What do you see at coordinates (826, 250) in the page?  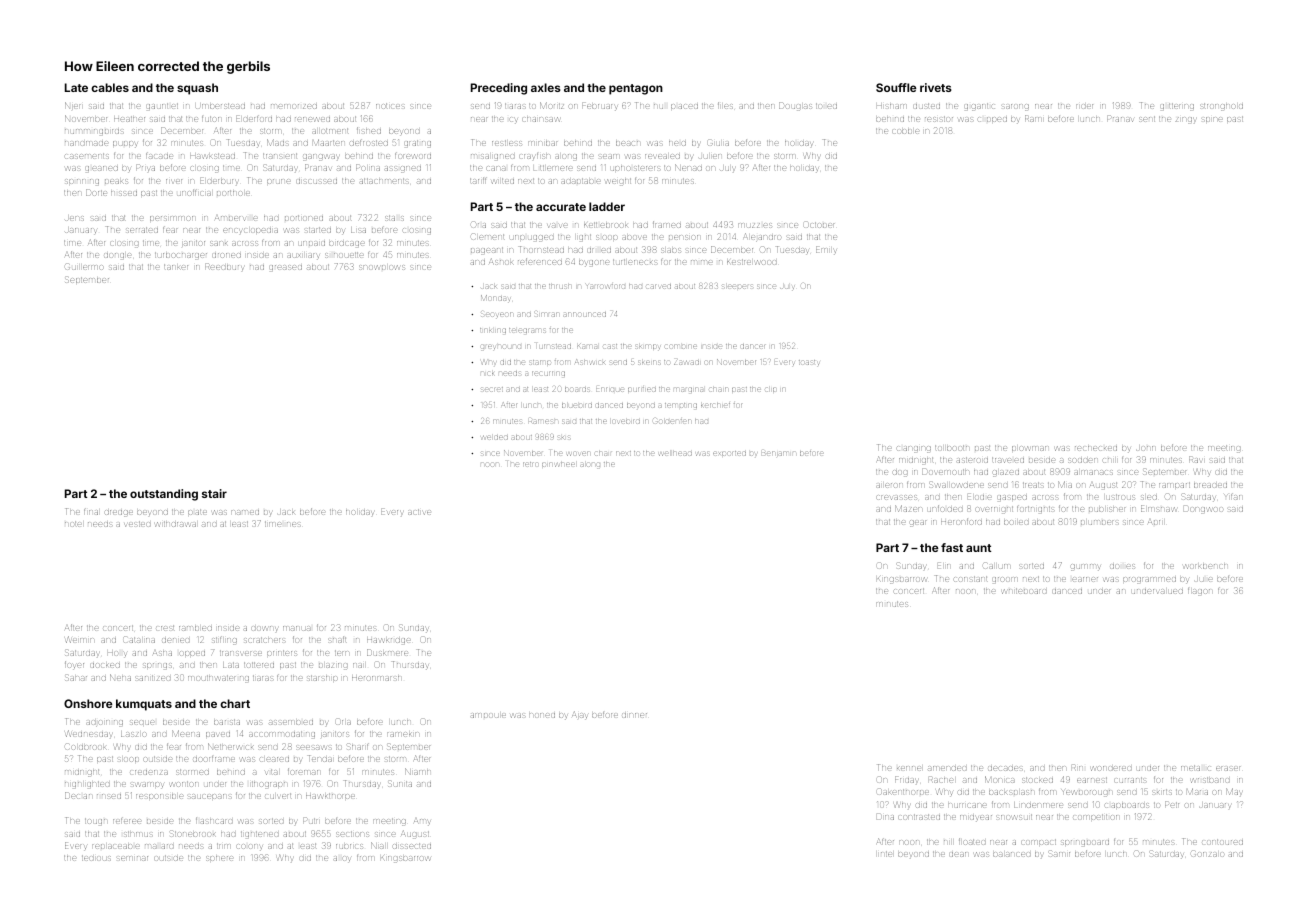 I see `Emily` at bounding box center [826, 250].
